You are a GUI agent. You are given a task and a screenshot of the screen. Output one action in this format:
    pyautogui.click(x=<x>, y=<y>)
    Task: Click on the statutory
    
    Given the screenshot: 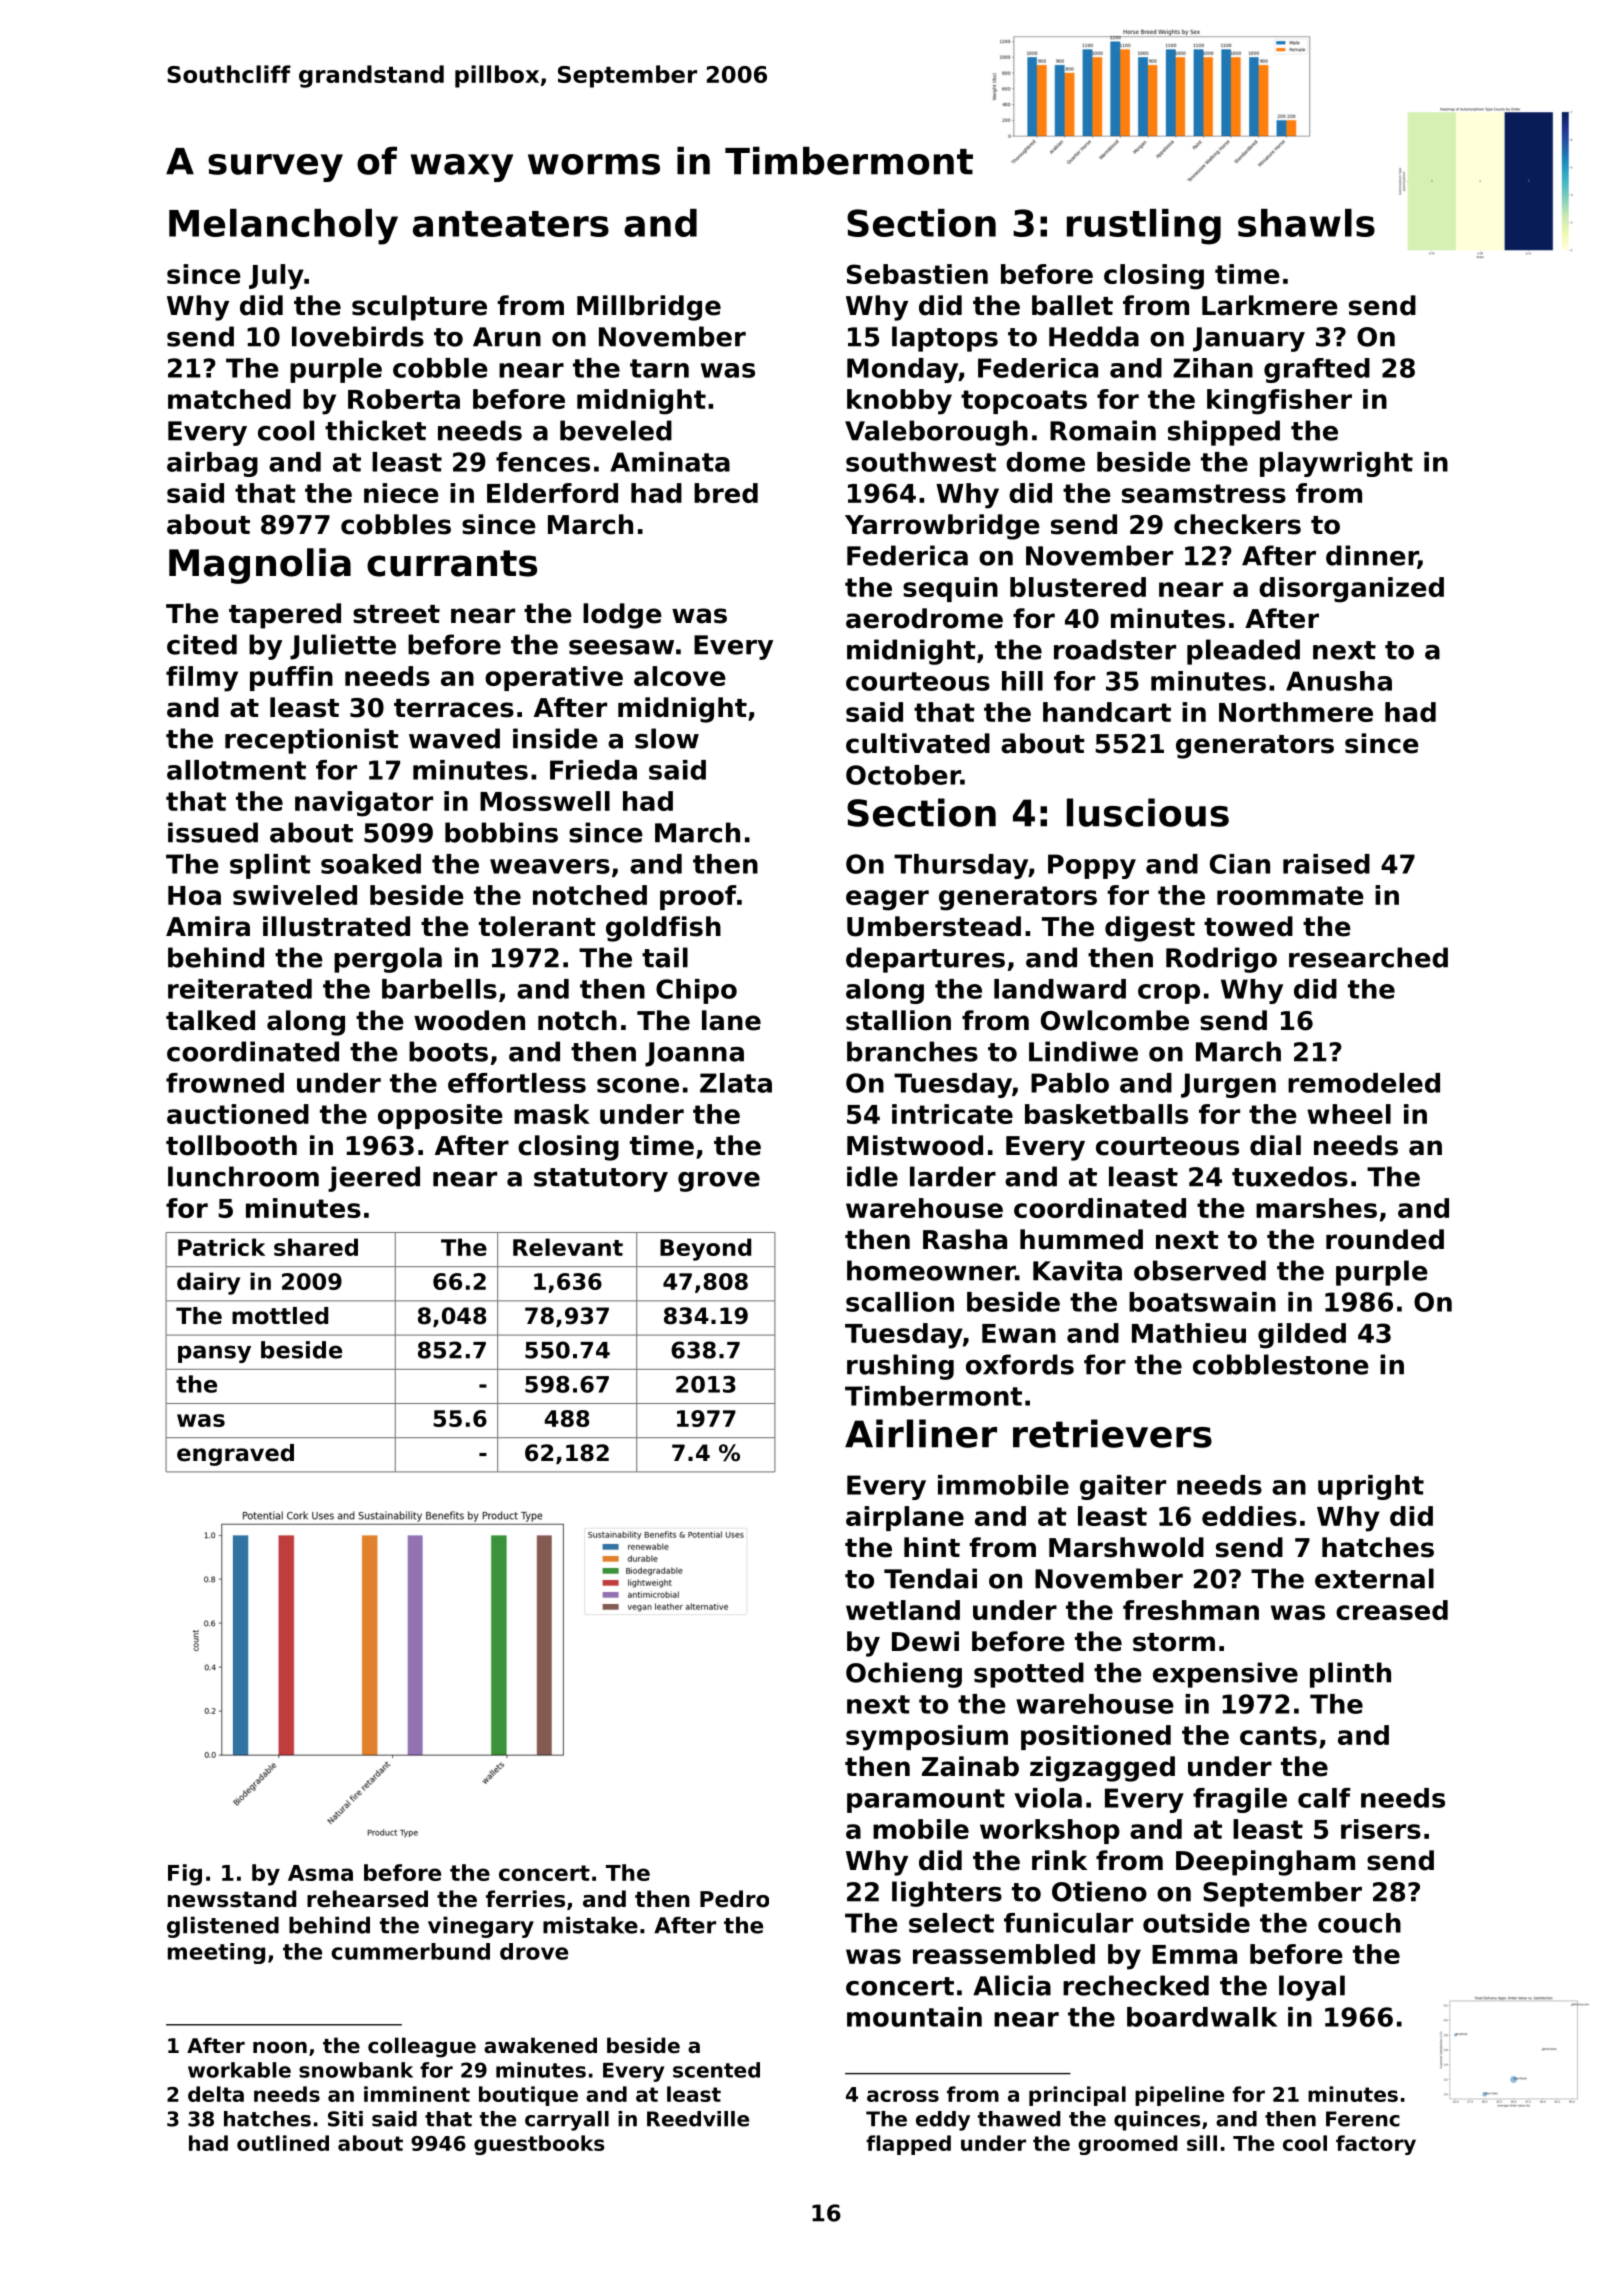 What is the action you would take?
    pyautogui.click(x=601, y=1180)
